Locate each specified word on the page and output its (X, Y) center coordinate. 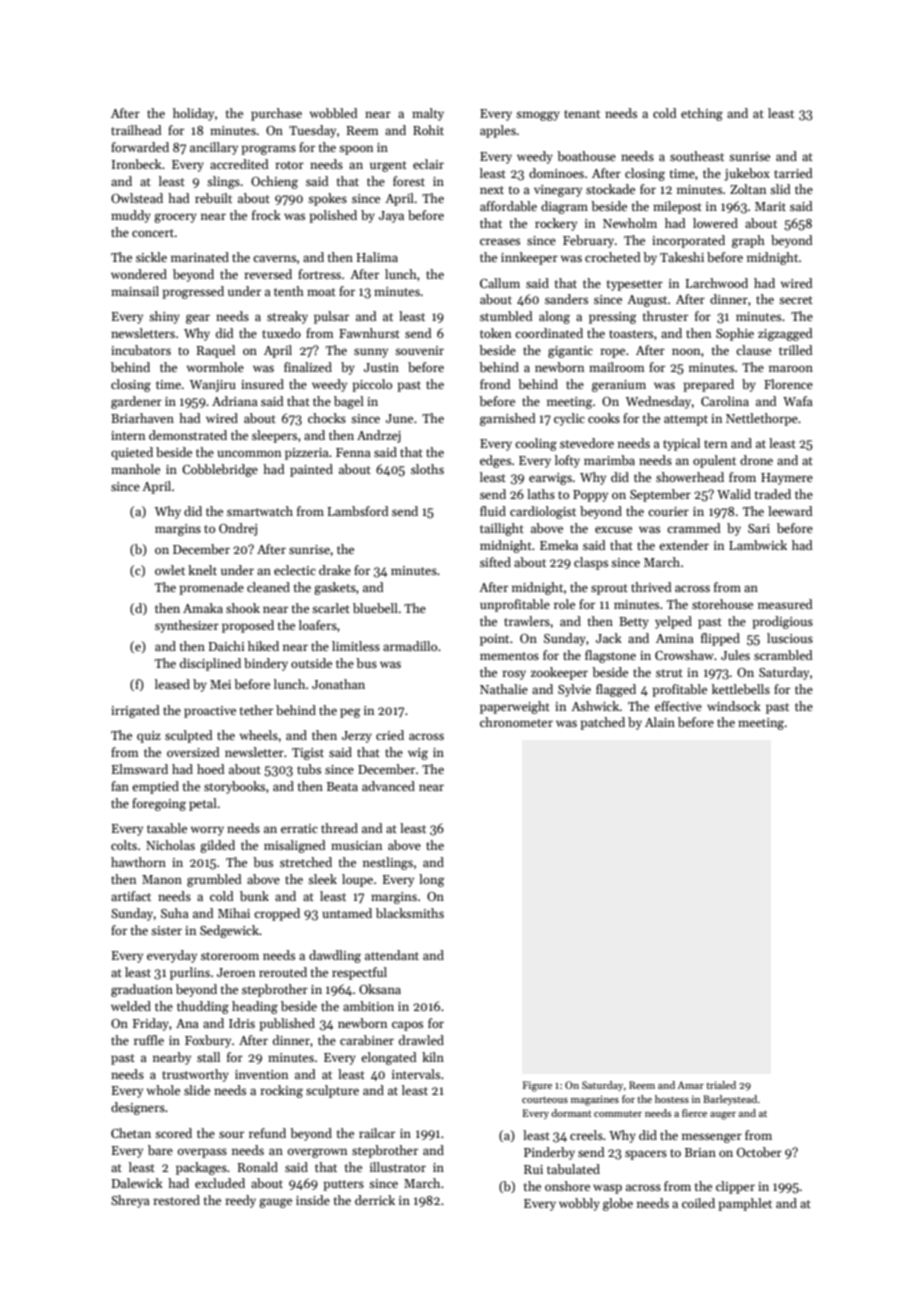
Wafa (798, 401)
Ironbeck (137, 164)
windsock (734, 706)
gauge (275, 1203)
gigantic (570, 352)
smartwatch (260, 511)
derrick (375, 1200)
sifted (495, 562)
